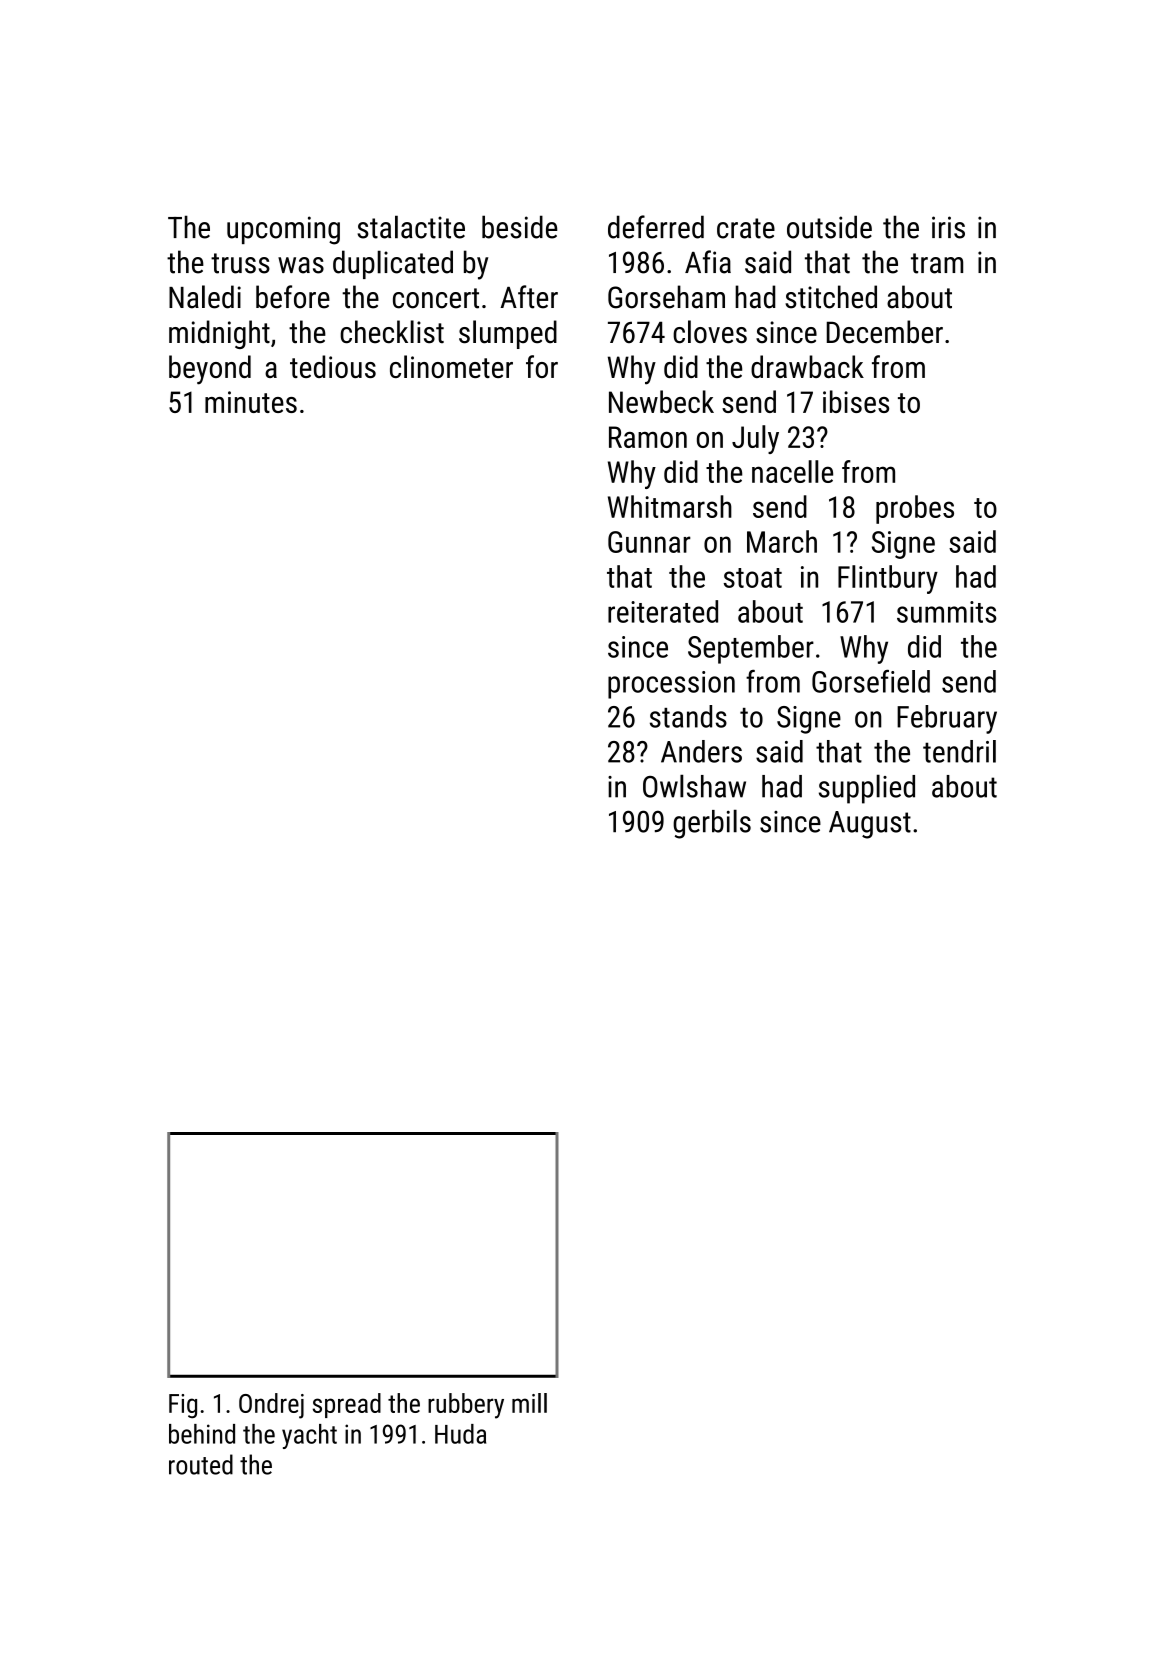  What do you see at coordinates (460, 1434) in the page?
I see `Huda` at bounding box center [460, 1434].
